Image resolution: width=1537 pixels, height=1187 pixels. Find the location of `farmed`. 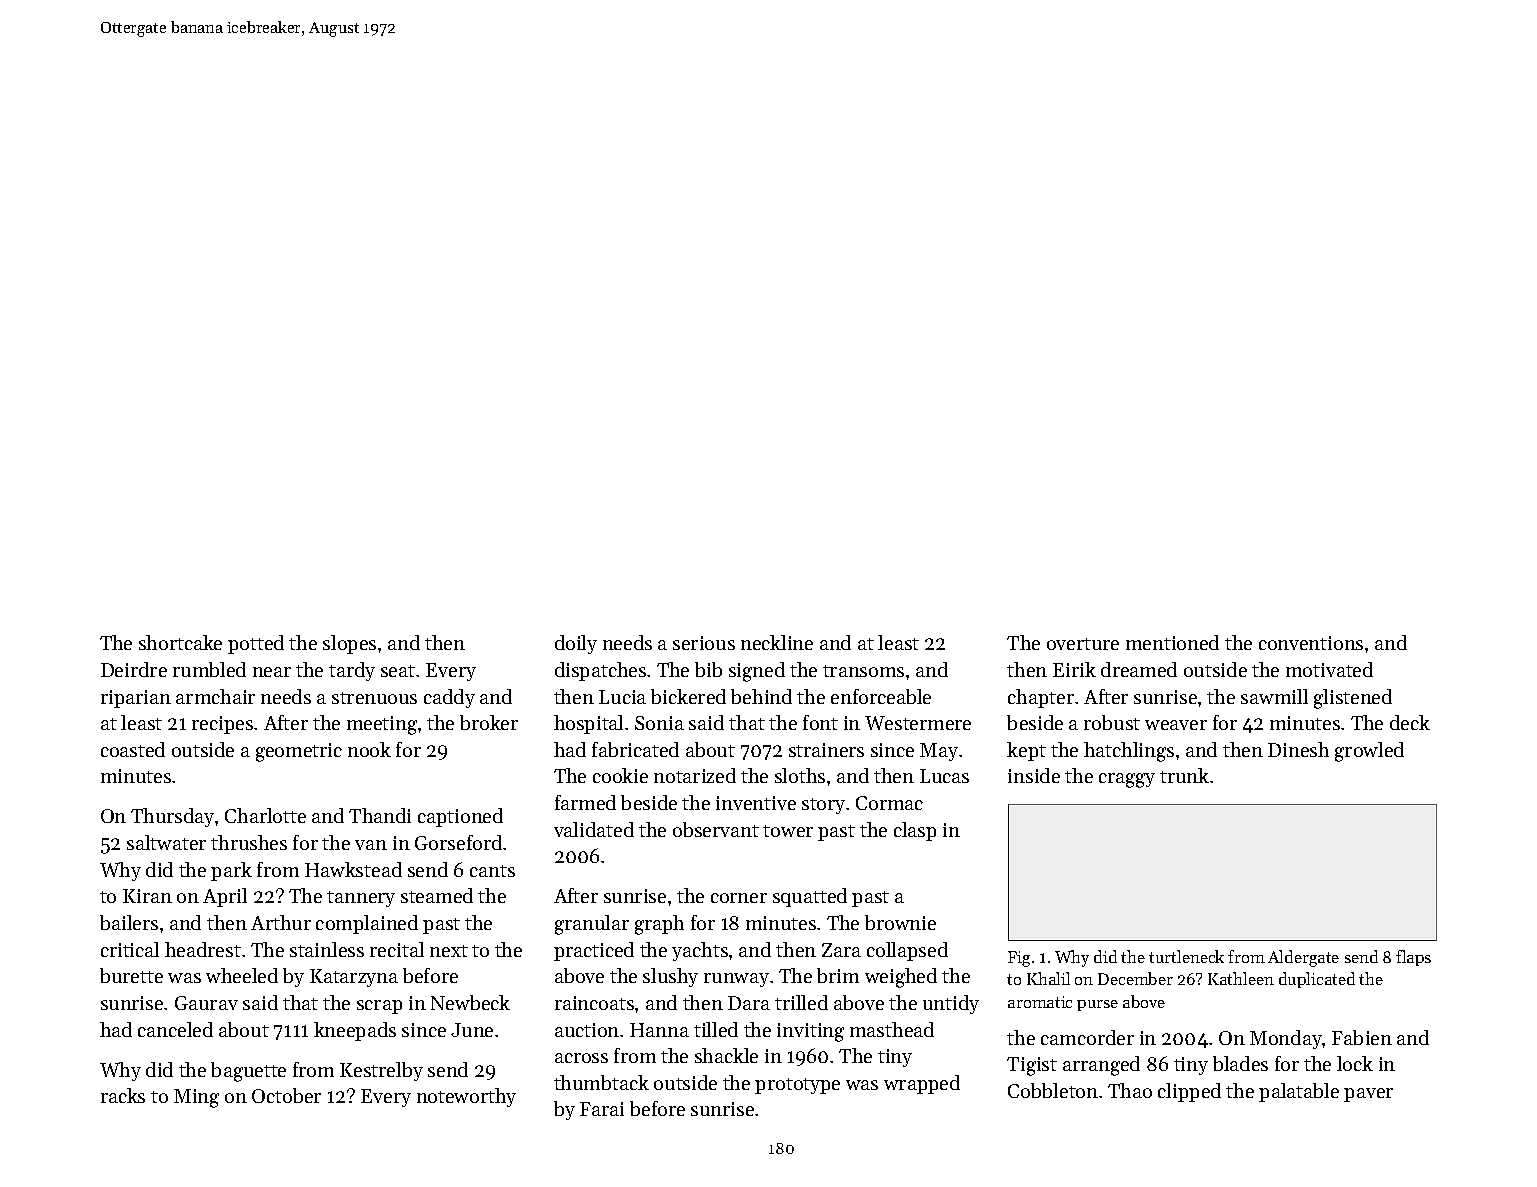

farmed is located at coordinates (585, 802).
